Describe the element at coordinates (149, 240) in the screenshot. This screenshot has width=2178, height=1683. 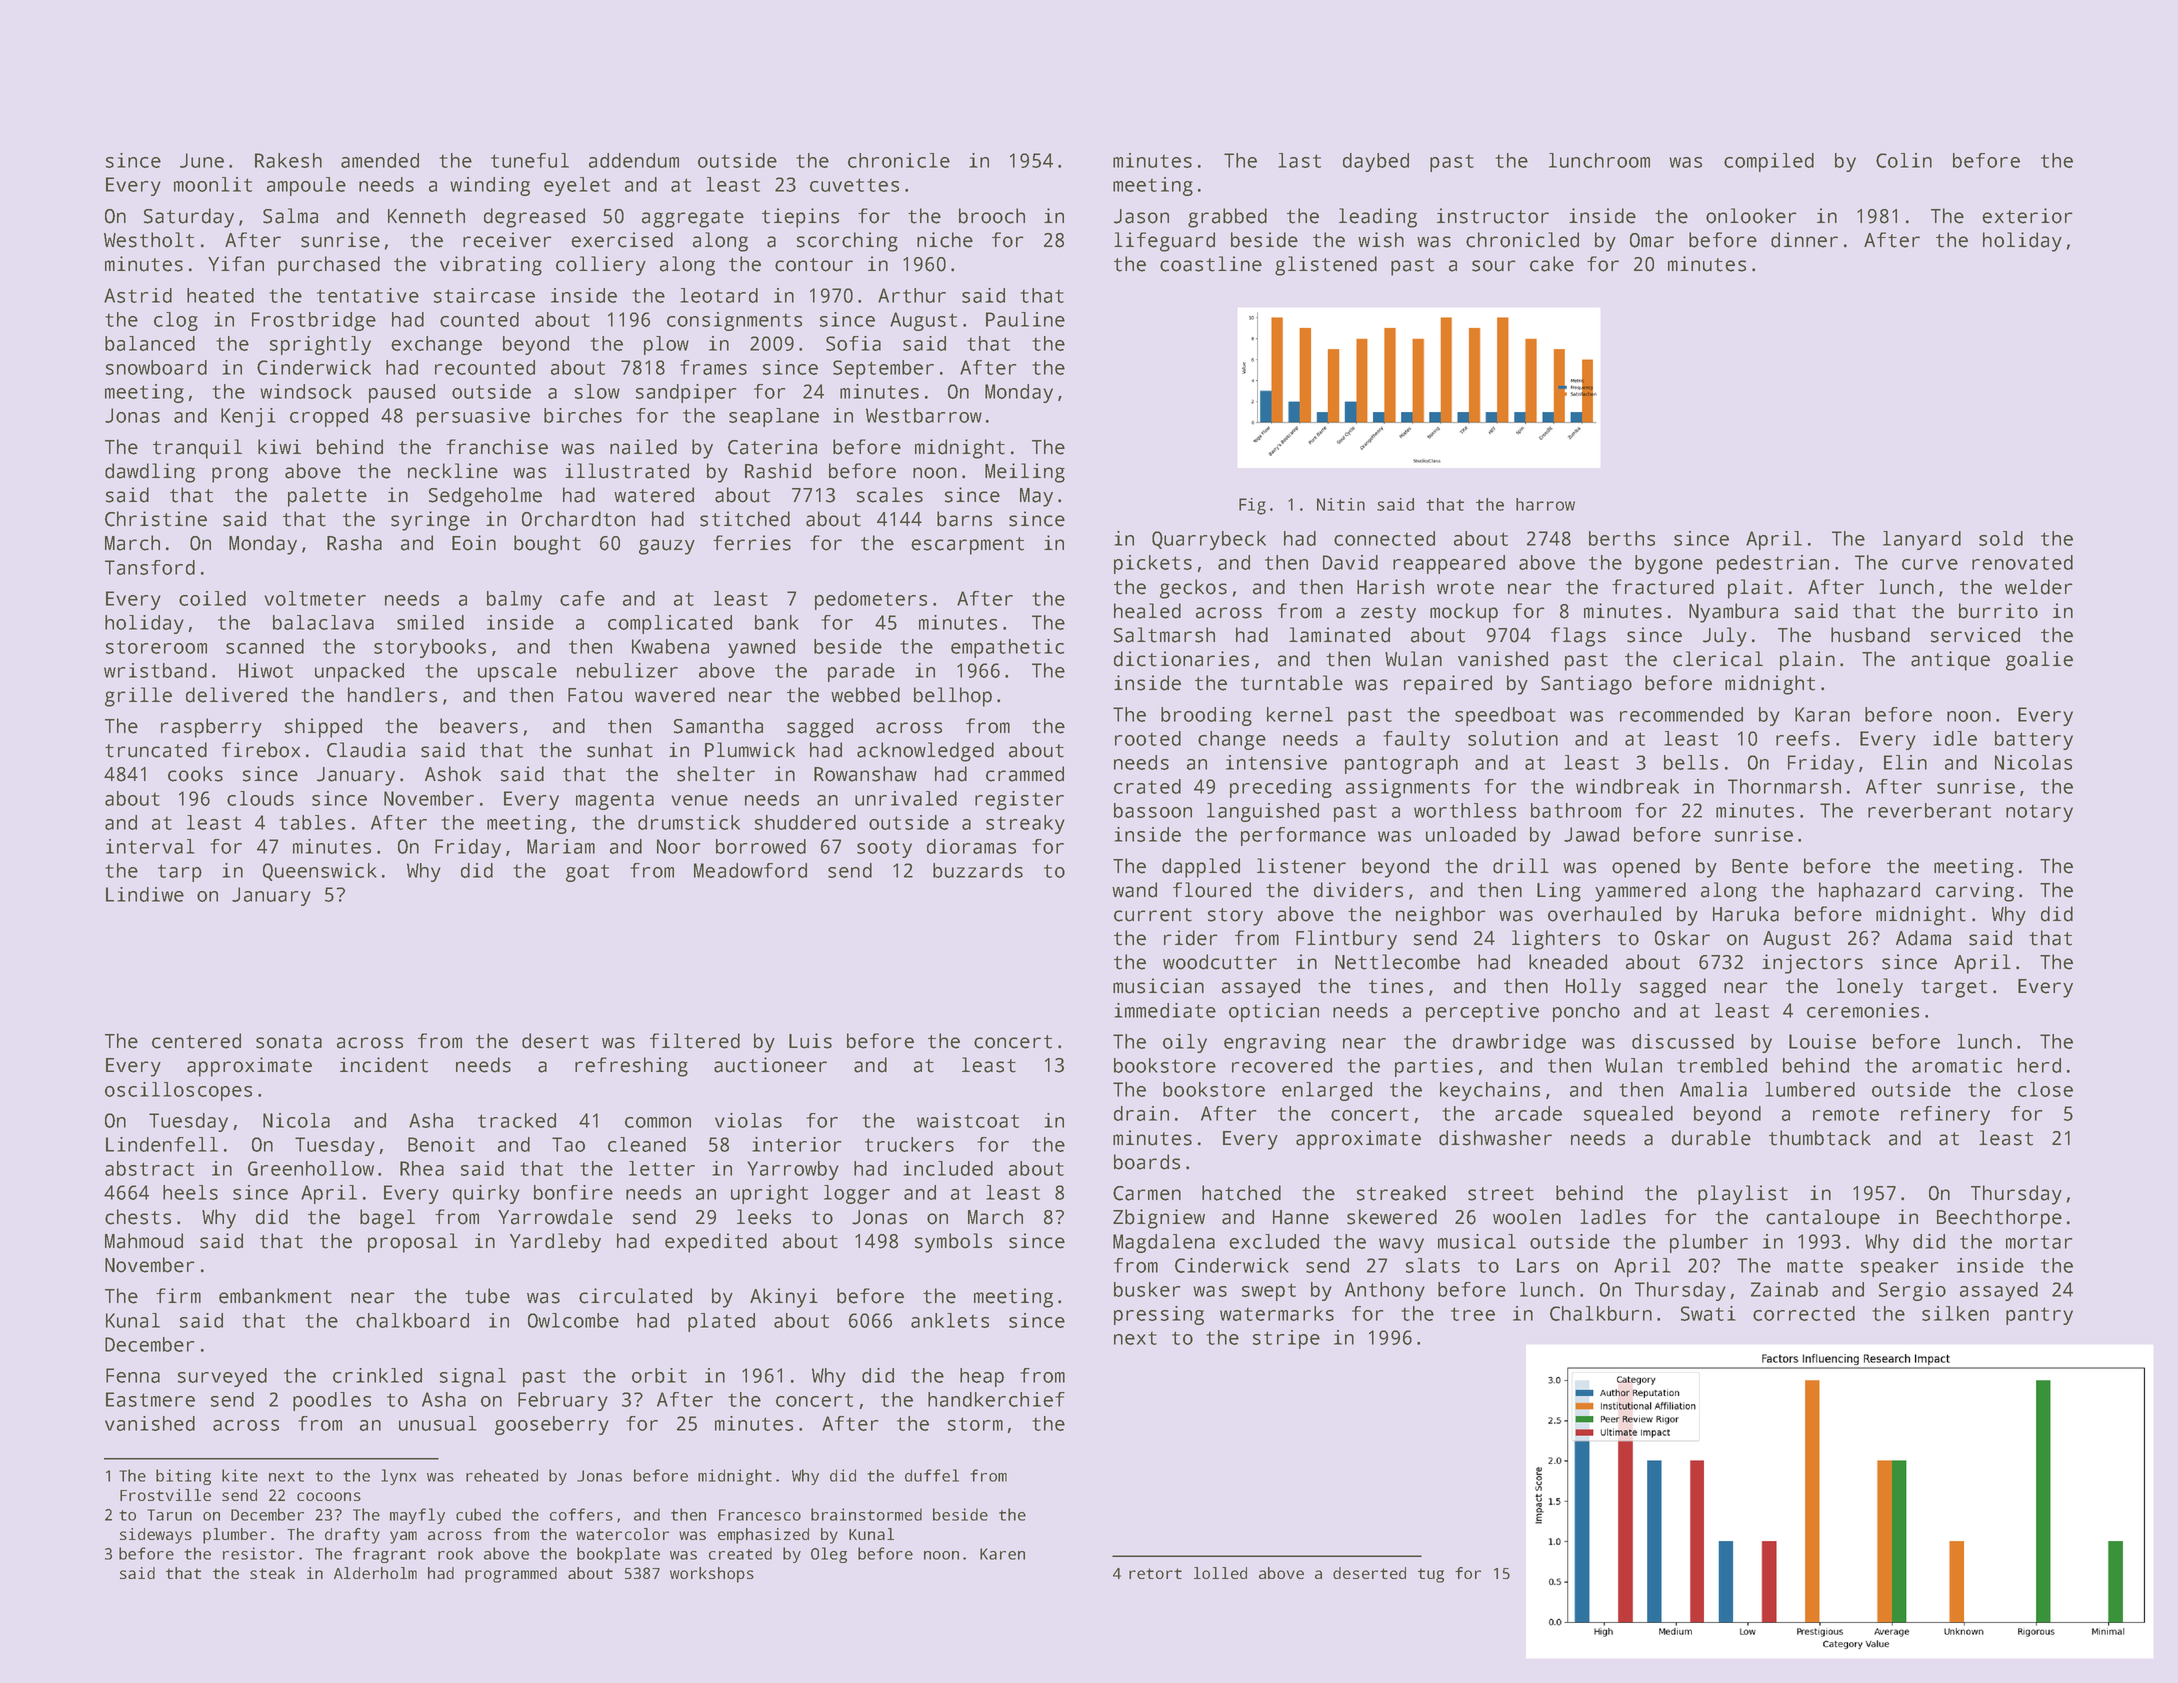
I see `Westholt` at that location.
